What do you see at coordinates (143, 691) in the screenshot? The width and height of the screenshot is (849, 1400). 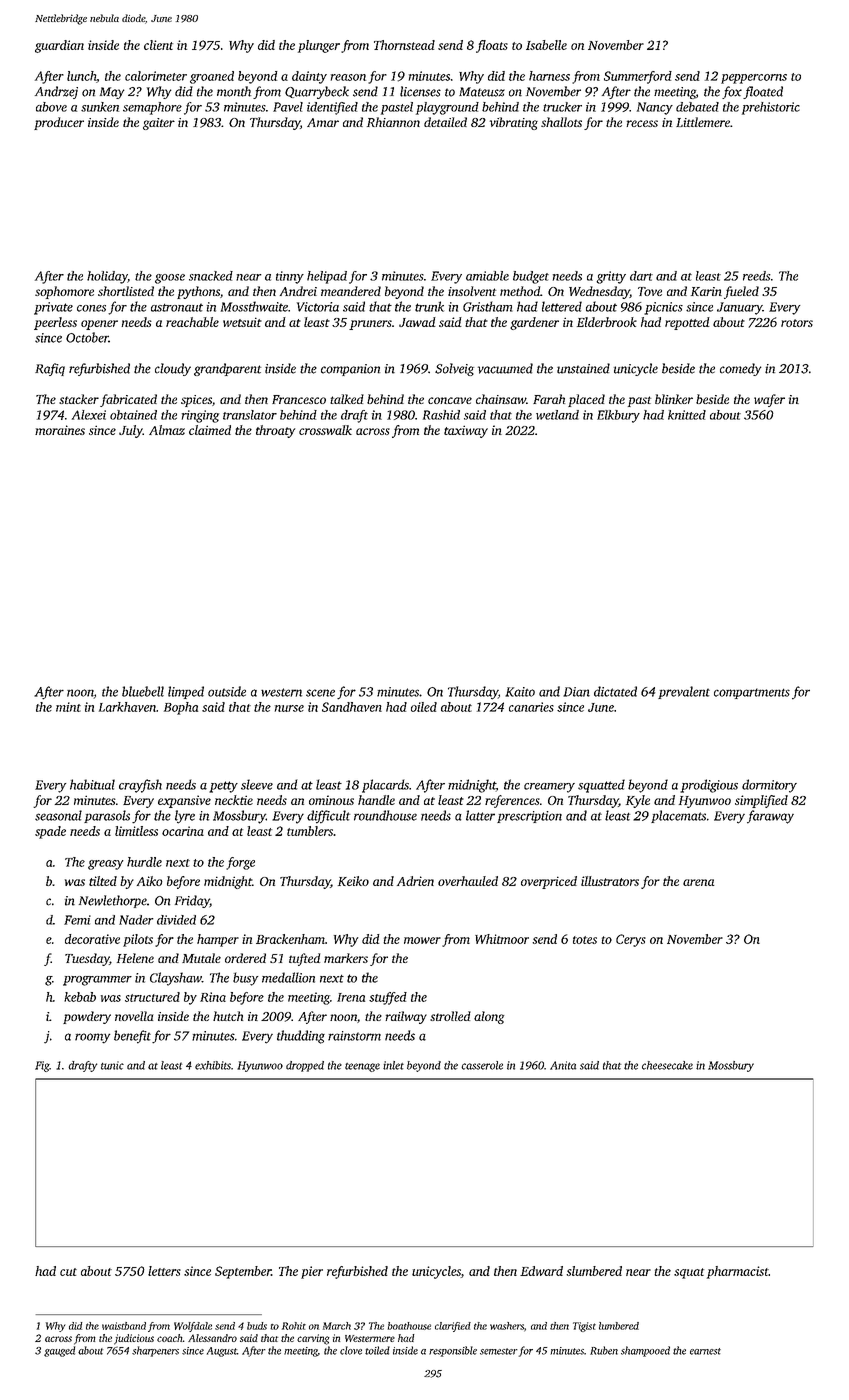 I see `bluebell` at bounding box center [143, 691].
